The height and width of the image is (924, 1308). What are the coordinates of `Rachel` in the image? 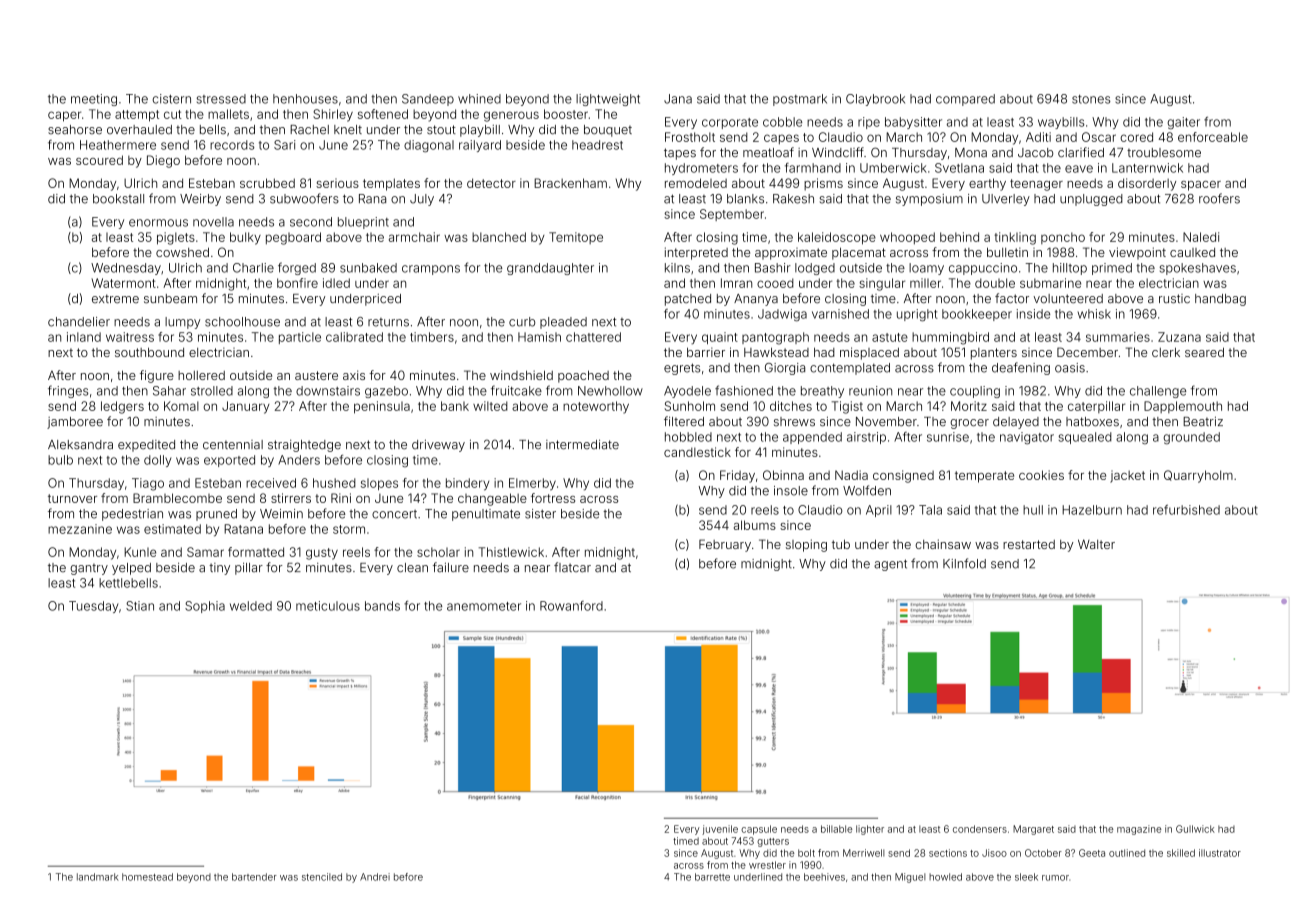 It's located at (309, 130).
